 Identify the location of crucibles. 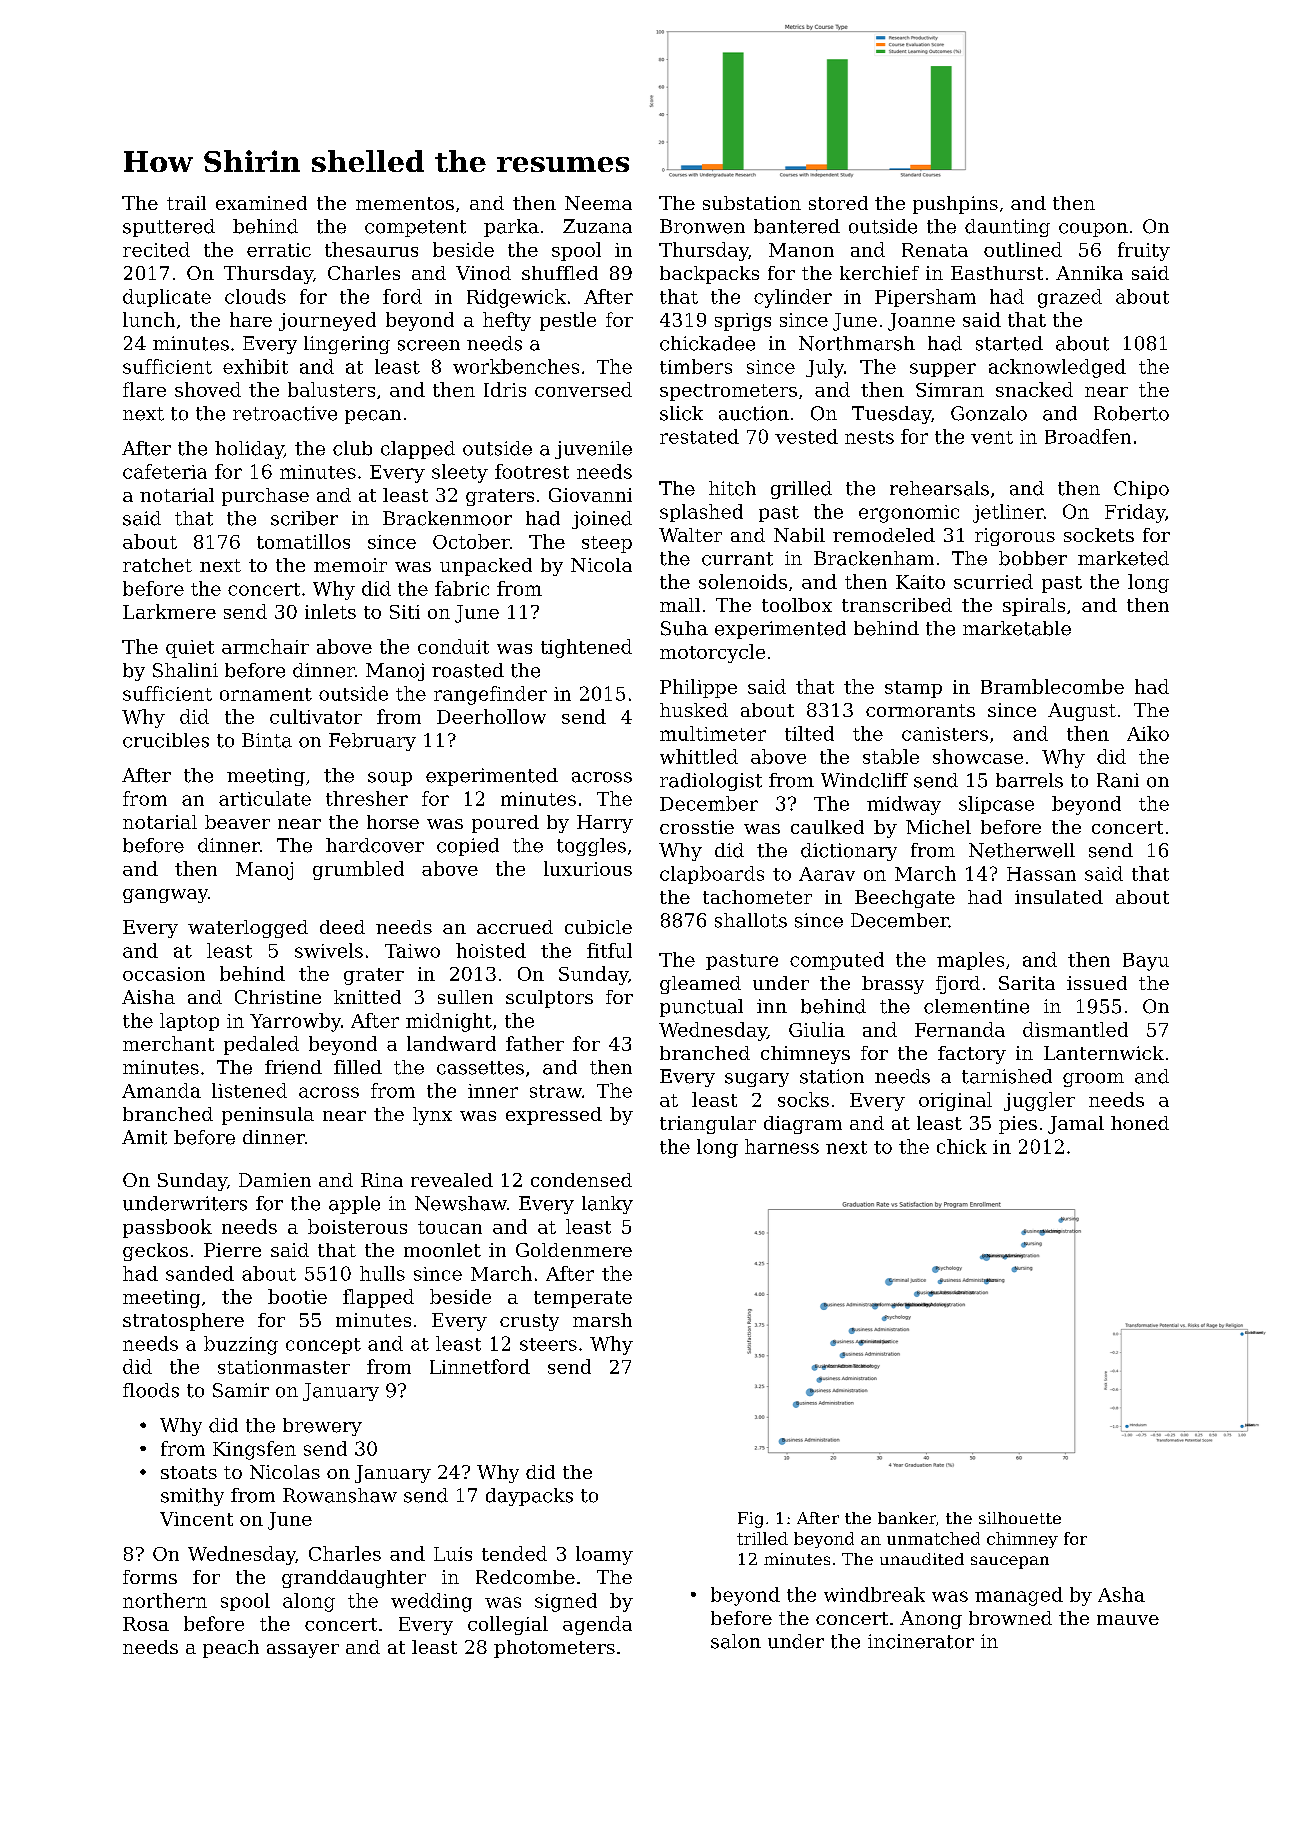
(166, 740).
